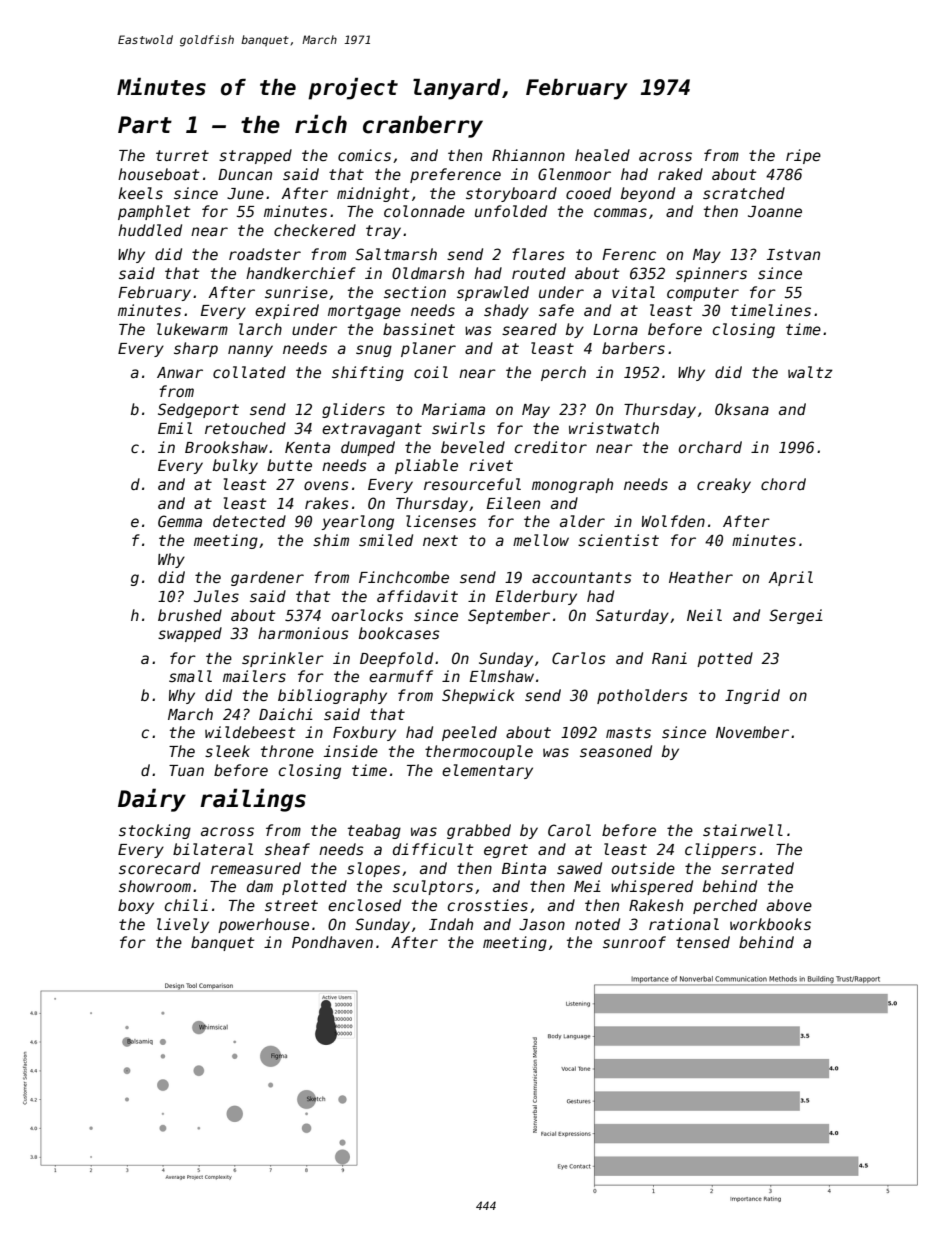  I want to click on retouched, so click(245, 428).
